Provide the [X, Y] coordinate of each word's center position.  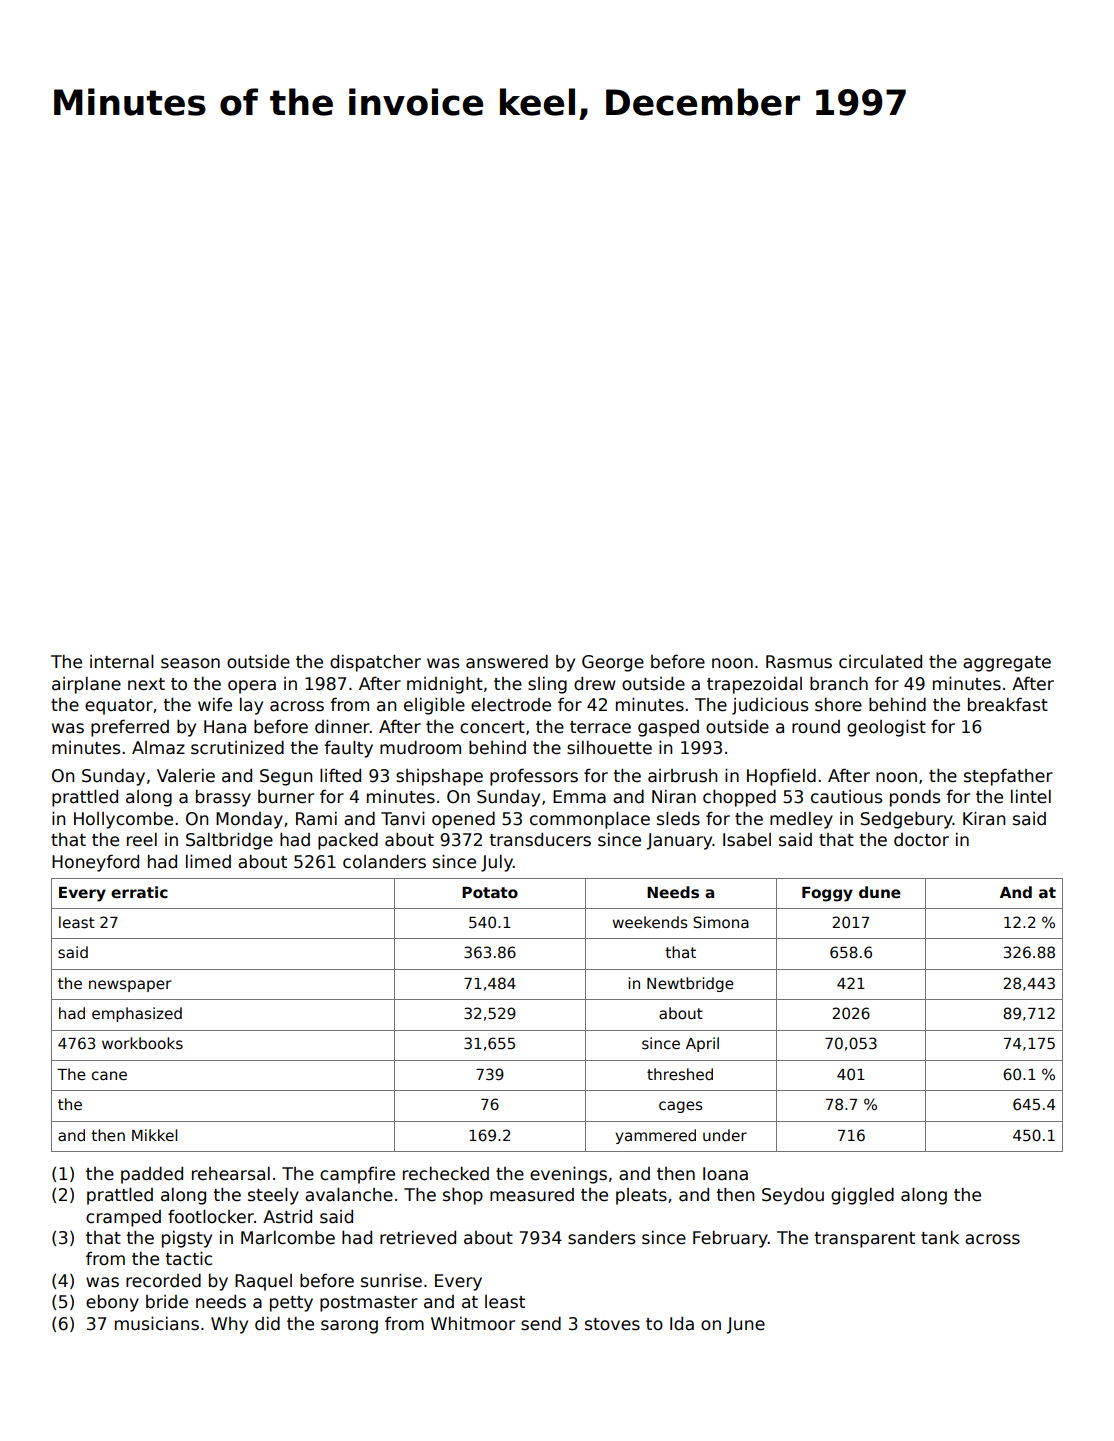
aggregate [1007, 664]
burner [286, 797]
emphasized [137, 1014]
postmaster [369, 1304]
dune [880, 892]
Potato [490, 892]
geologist [886, 728]
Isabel [747, 840]
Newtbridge [690, 984]
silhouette [609, 748]
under [725, 1135]
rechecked [446, 1174]
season [190, 663]
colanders [384, 862]
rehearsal [231, 1174]
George [613, 663]
